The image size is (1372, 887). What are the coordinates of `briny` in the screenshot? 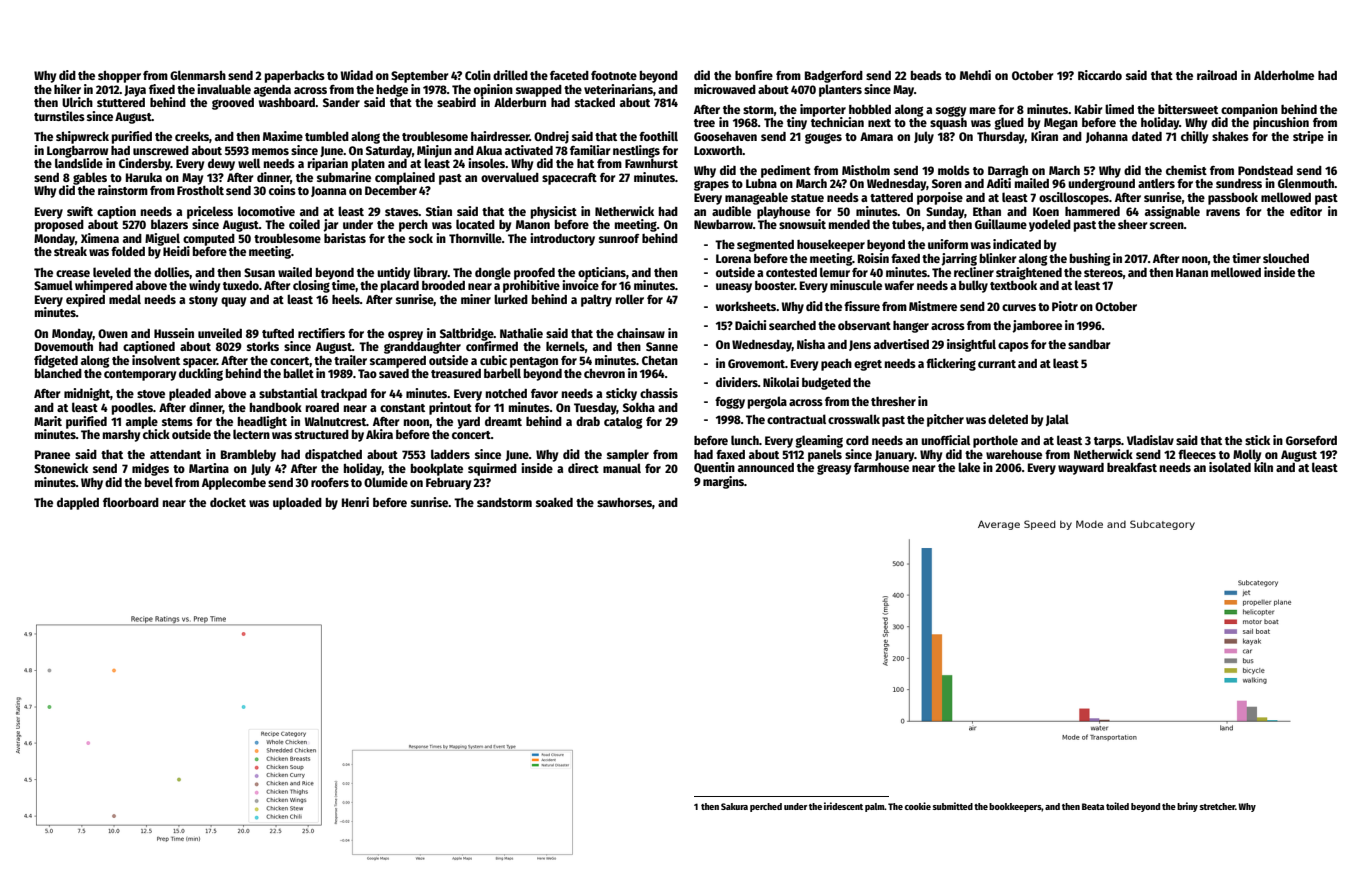 It's located at (1187, 807).
